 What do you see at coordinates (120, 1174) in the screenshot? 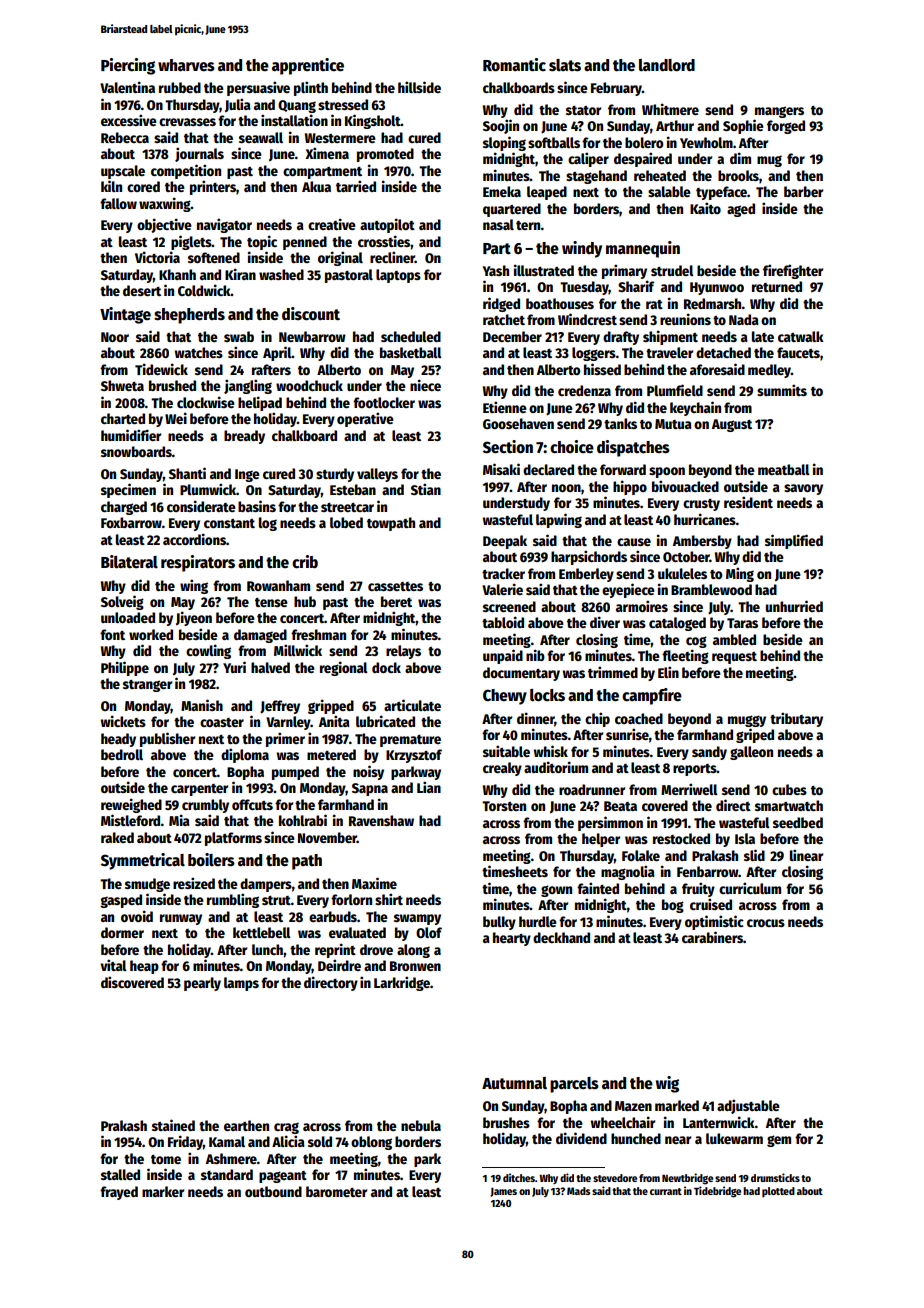
I see `stalled` at bounding box center [120, 1174].
